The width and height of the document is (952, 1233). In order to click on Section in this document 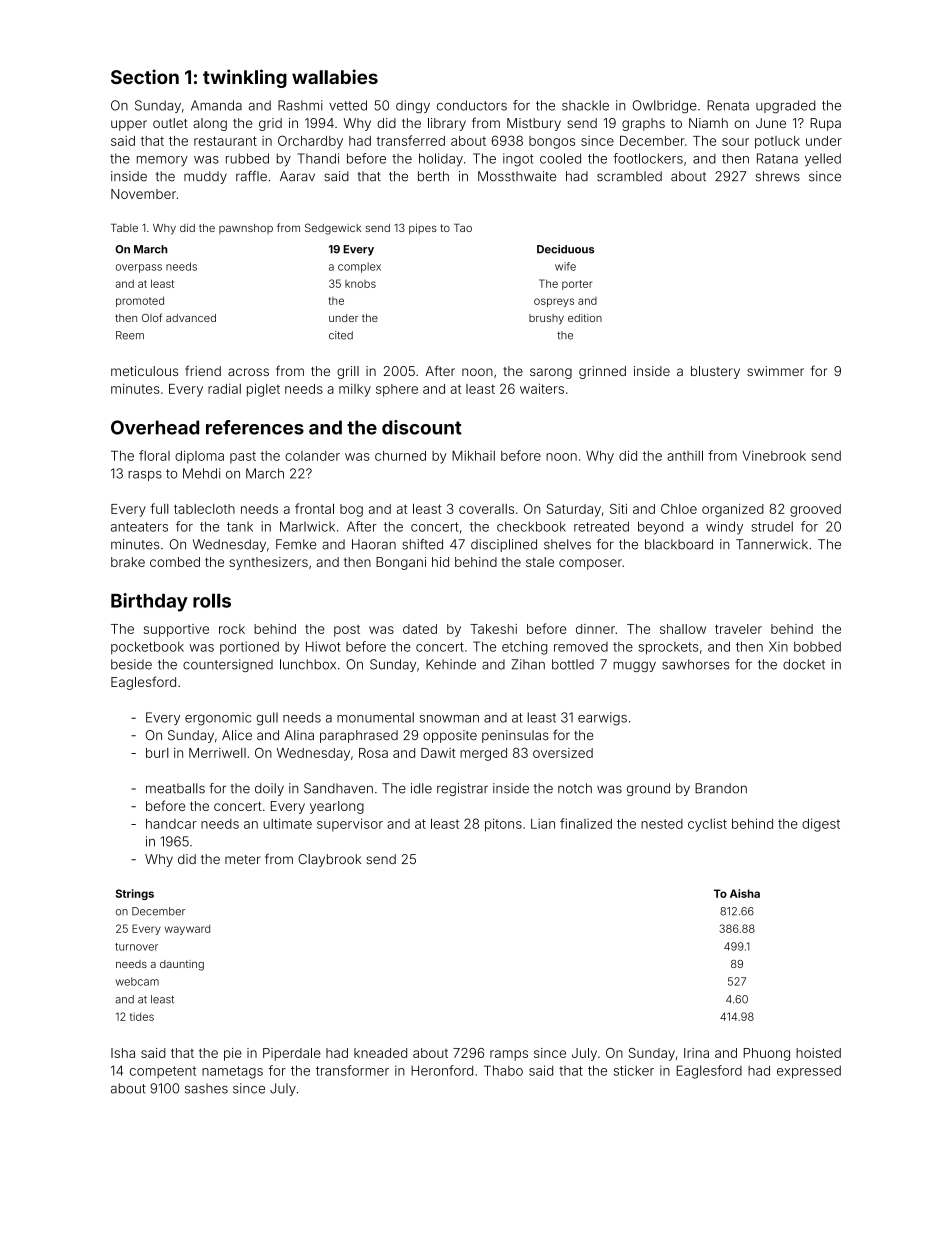, I will do `click(145, 76)`.
